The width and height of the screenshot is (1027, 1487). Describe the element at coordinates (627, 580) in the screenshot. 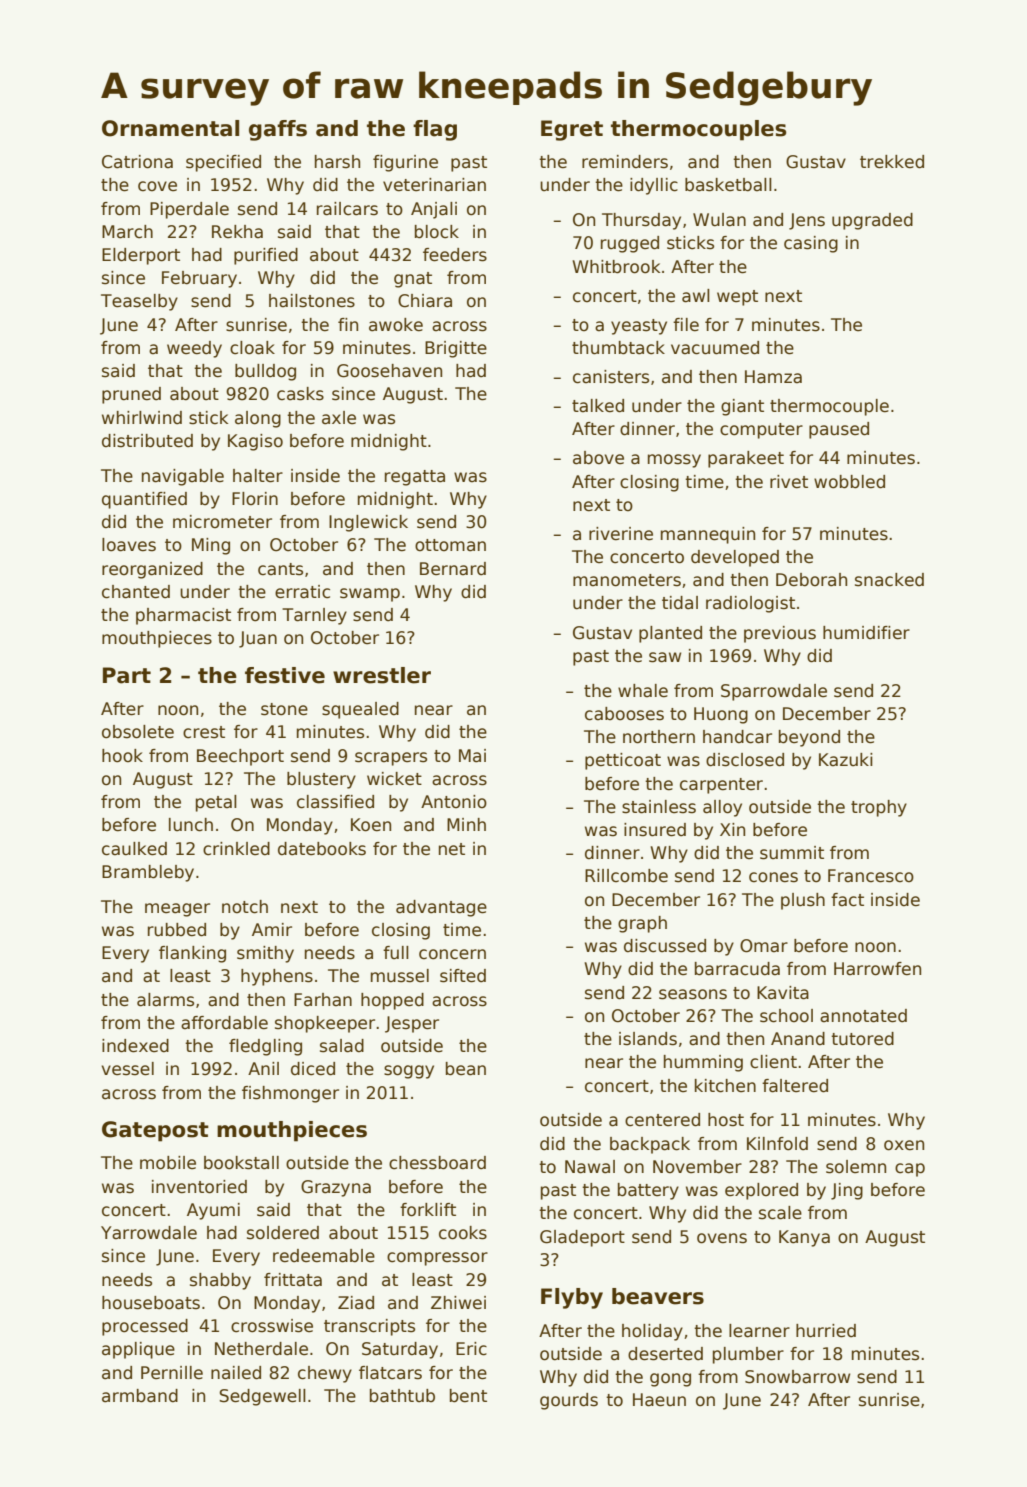

I see `manometers` at that location.
